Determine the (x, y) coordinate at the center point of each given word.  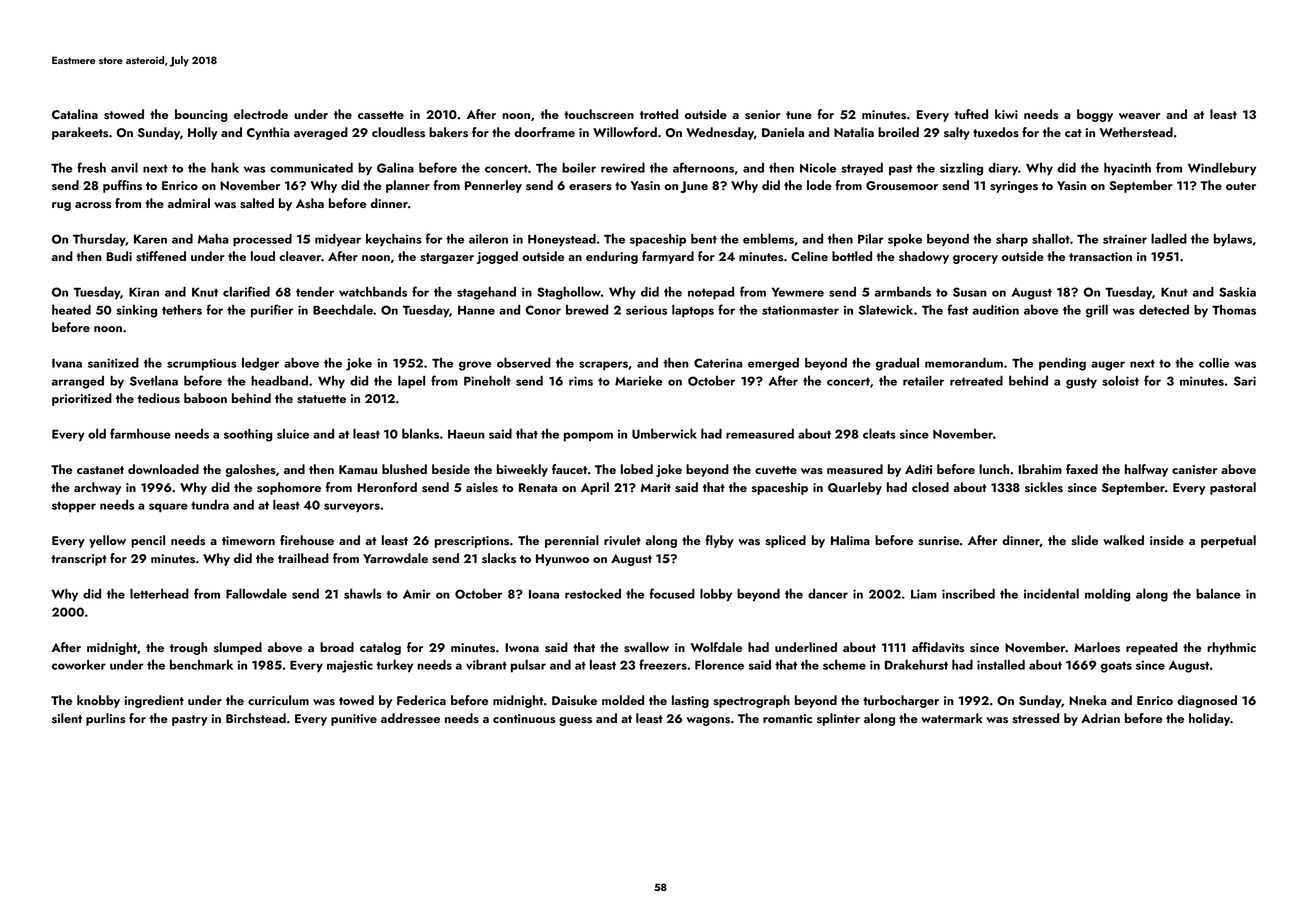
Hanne (476, 310)
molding (1108, 595)
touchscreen (599, 114)
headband (279, 381)
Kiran (144, 292)
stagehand (486, 293)
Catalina (75, 114)
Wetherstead (1136, 132)
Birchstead (256, 718)
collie (1214, 362)
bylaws (1233, 240)
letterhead (159, 593)
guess (575, 721)
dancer (828, 594)
